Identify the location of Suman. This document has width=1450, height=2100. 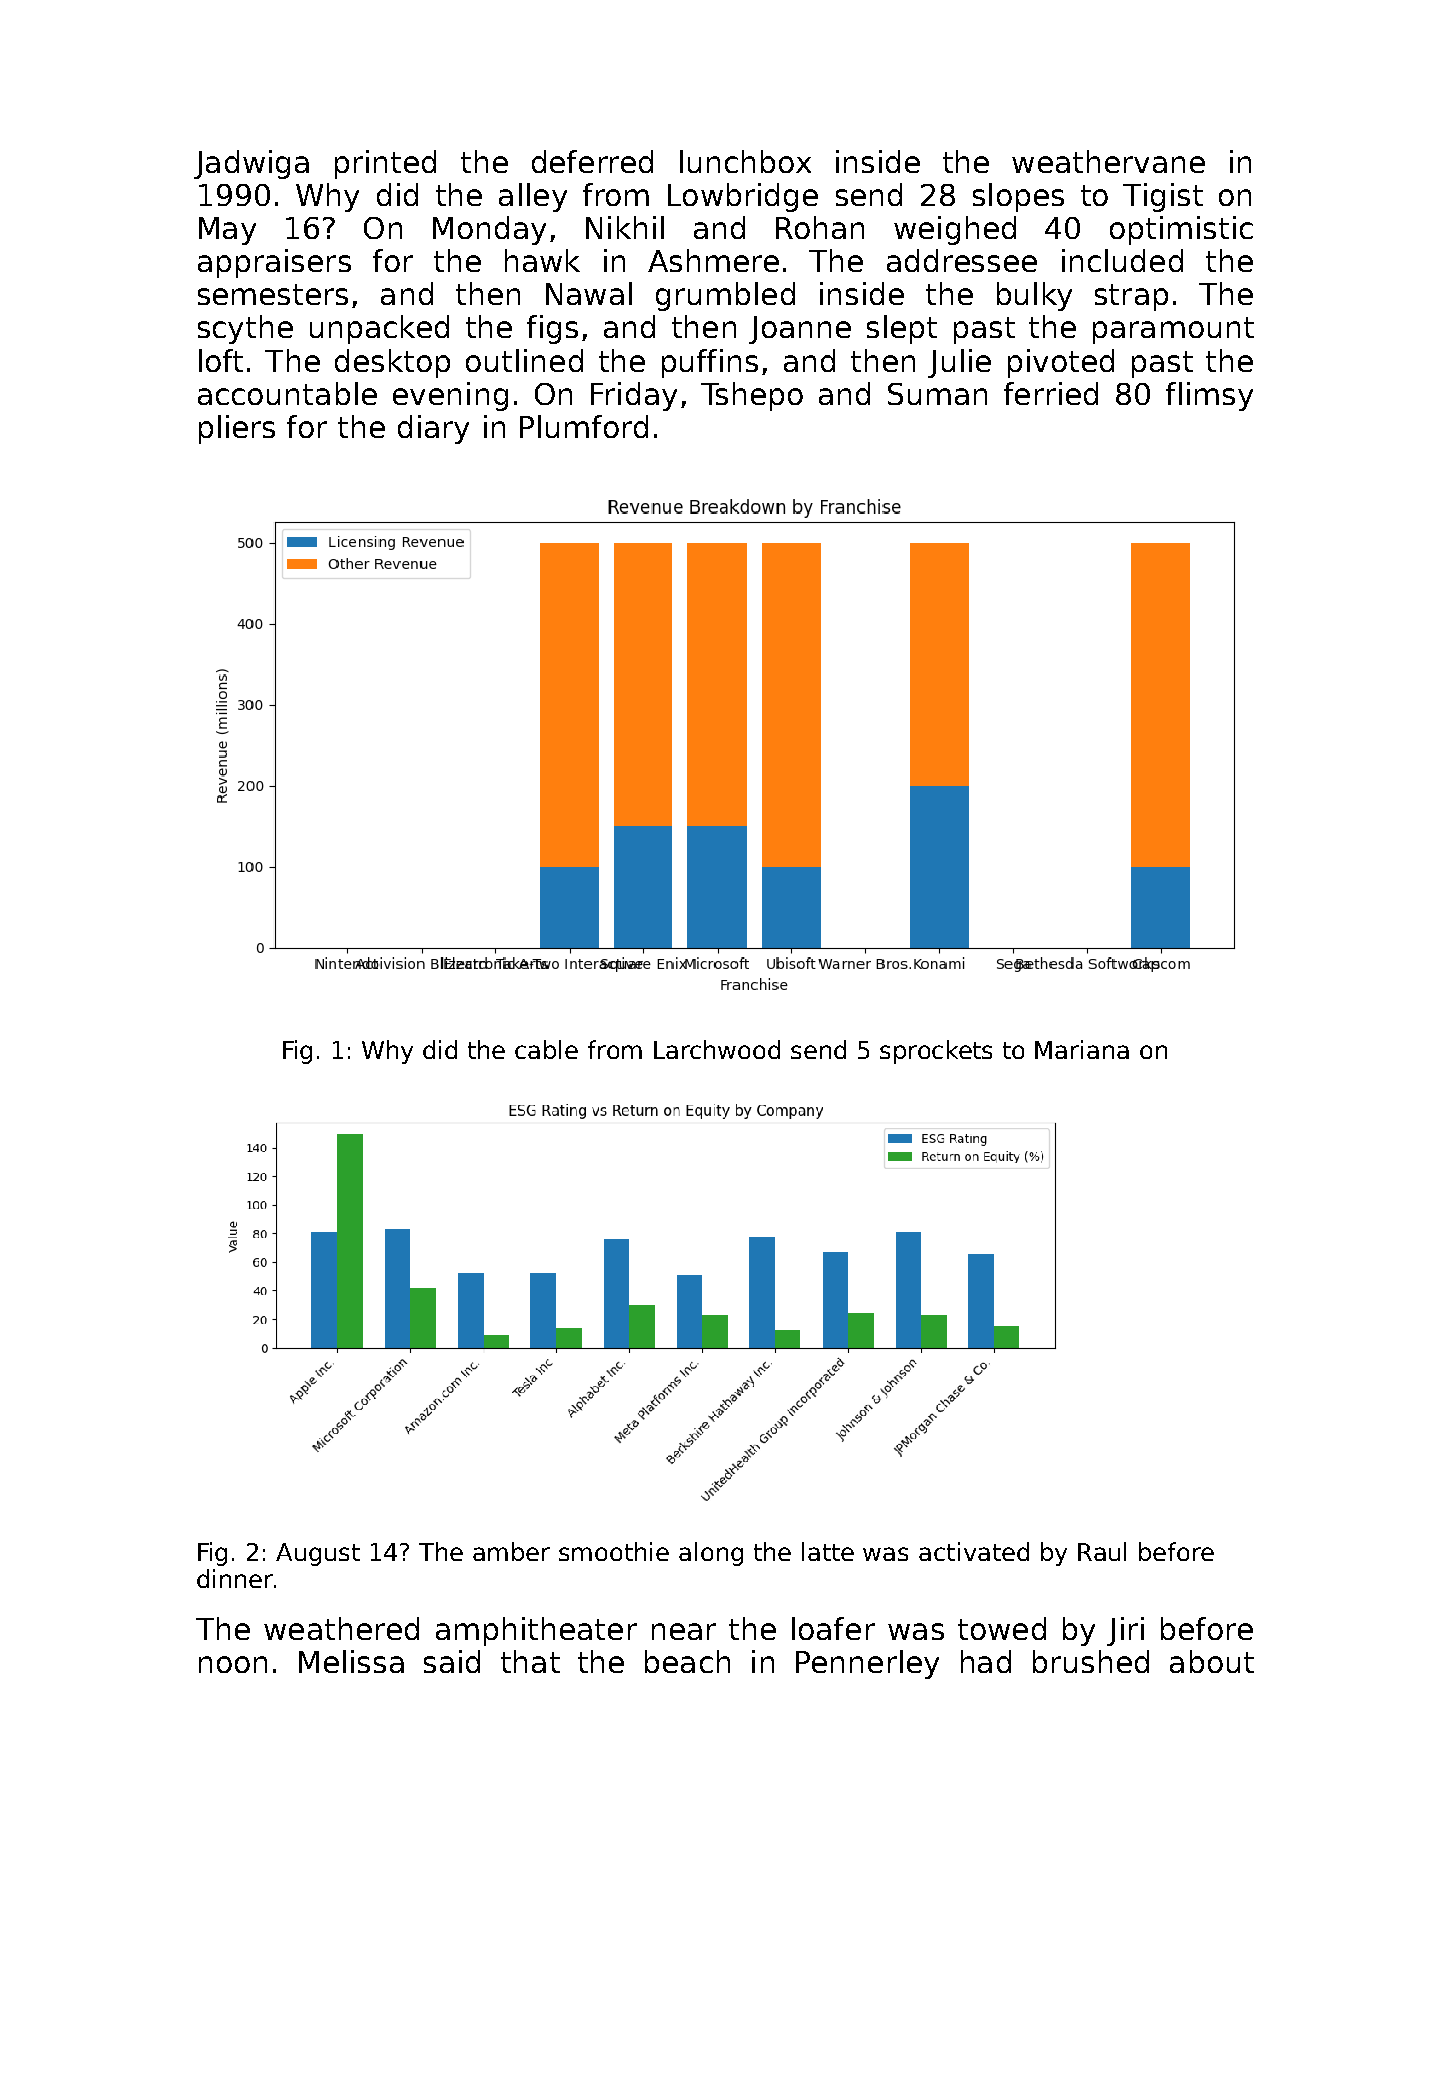
(937, 394).
